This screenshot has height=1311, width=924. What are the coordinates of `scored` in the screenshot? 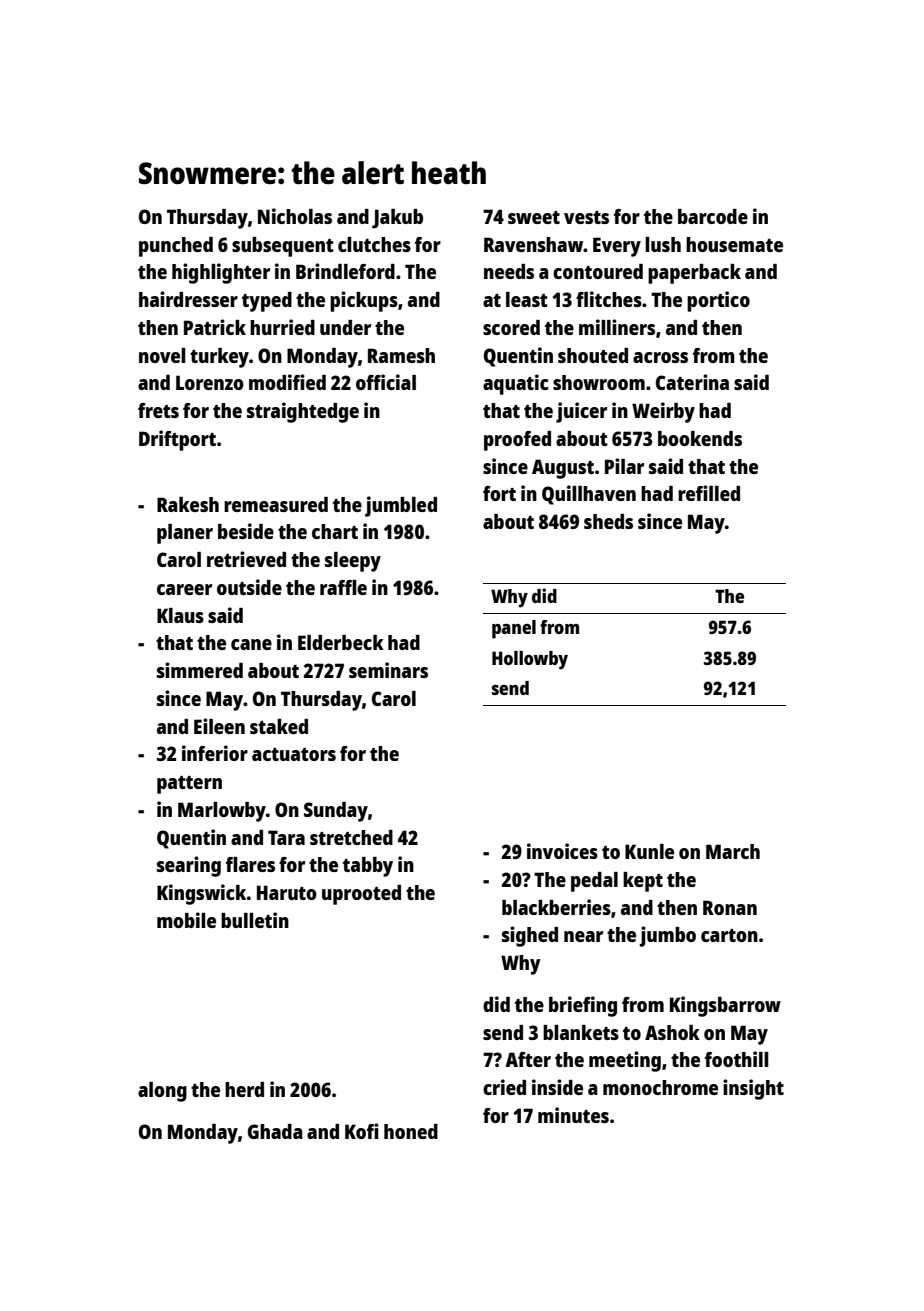 It's located at (511, 327).
